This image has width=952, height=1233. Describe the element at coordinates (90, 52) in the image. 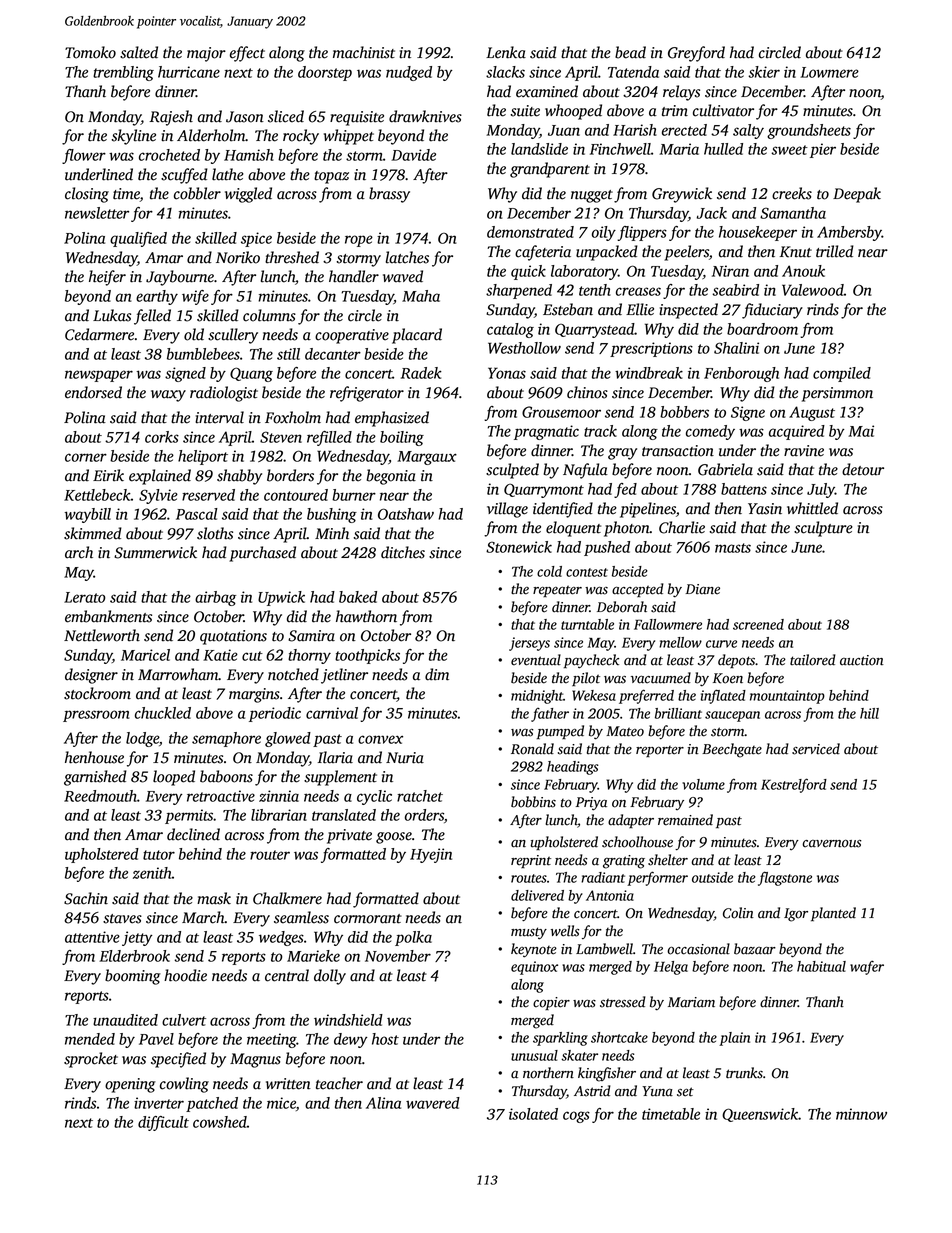

I see `Tomoko` at that location.
